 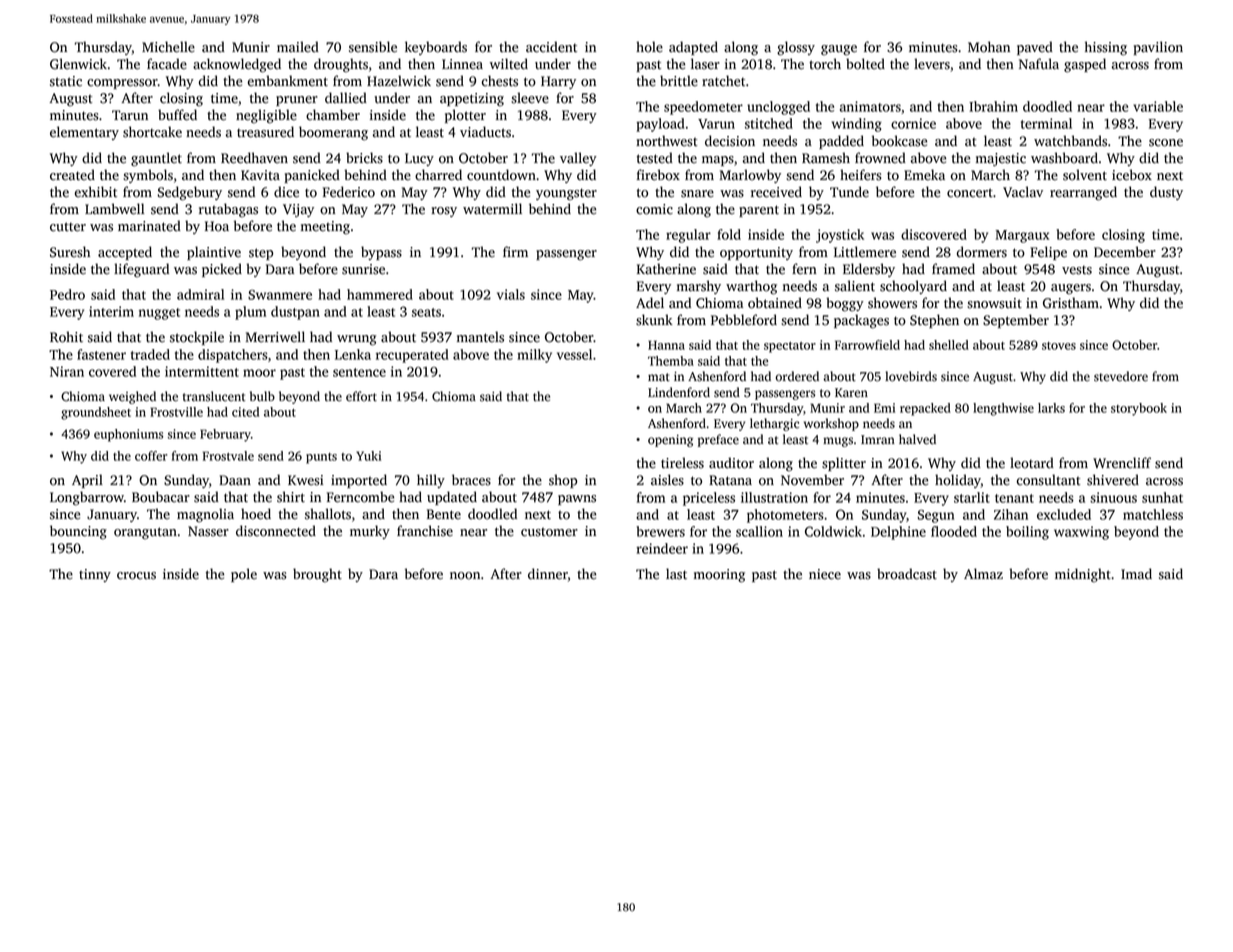 I want to click on shirt, so click(x=291, y=497).
